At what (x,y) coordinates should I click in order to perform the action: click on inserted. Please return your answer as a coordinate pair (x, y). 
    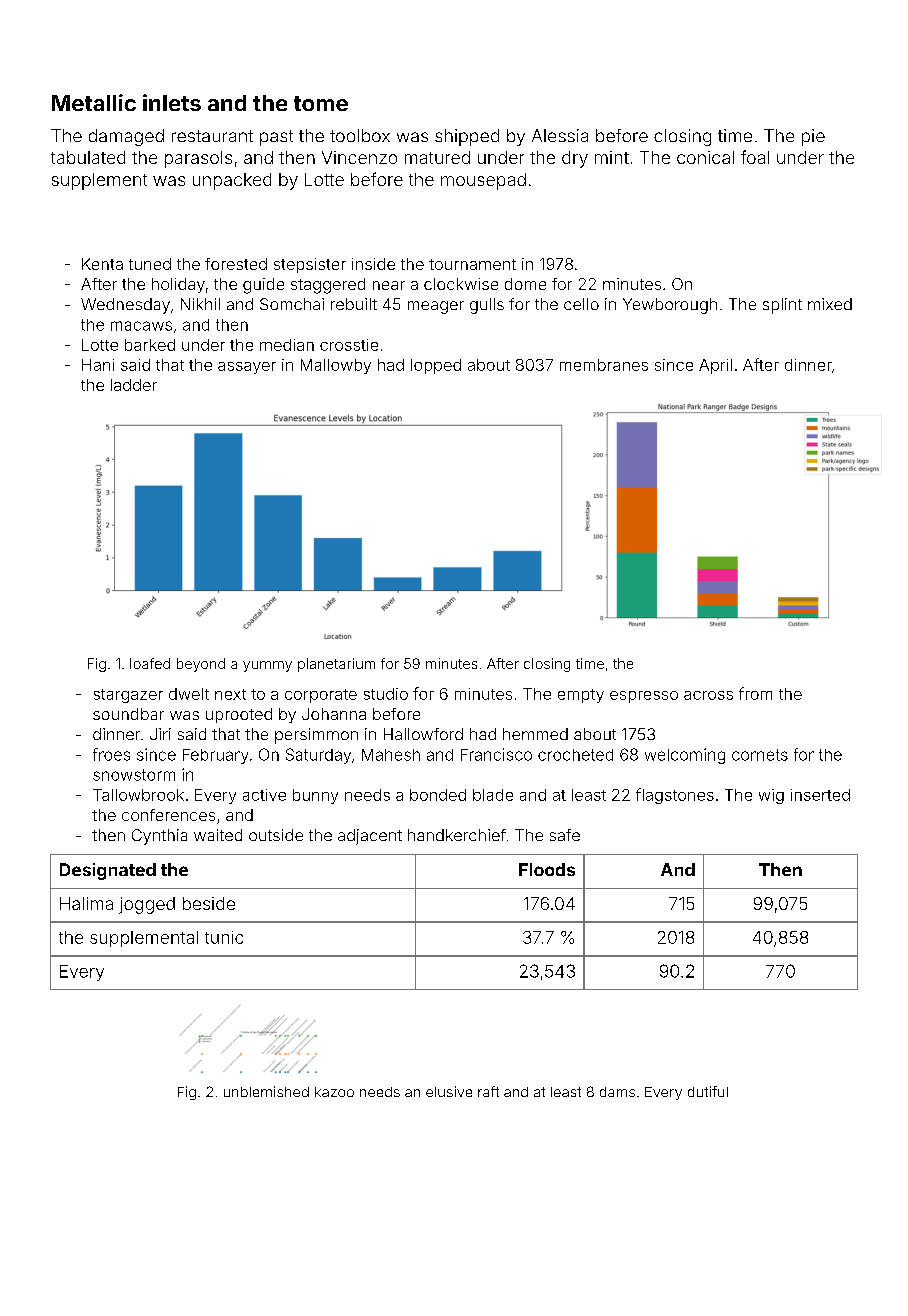
    Looking at the image, I should click on (820, 795).
